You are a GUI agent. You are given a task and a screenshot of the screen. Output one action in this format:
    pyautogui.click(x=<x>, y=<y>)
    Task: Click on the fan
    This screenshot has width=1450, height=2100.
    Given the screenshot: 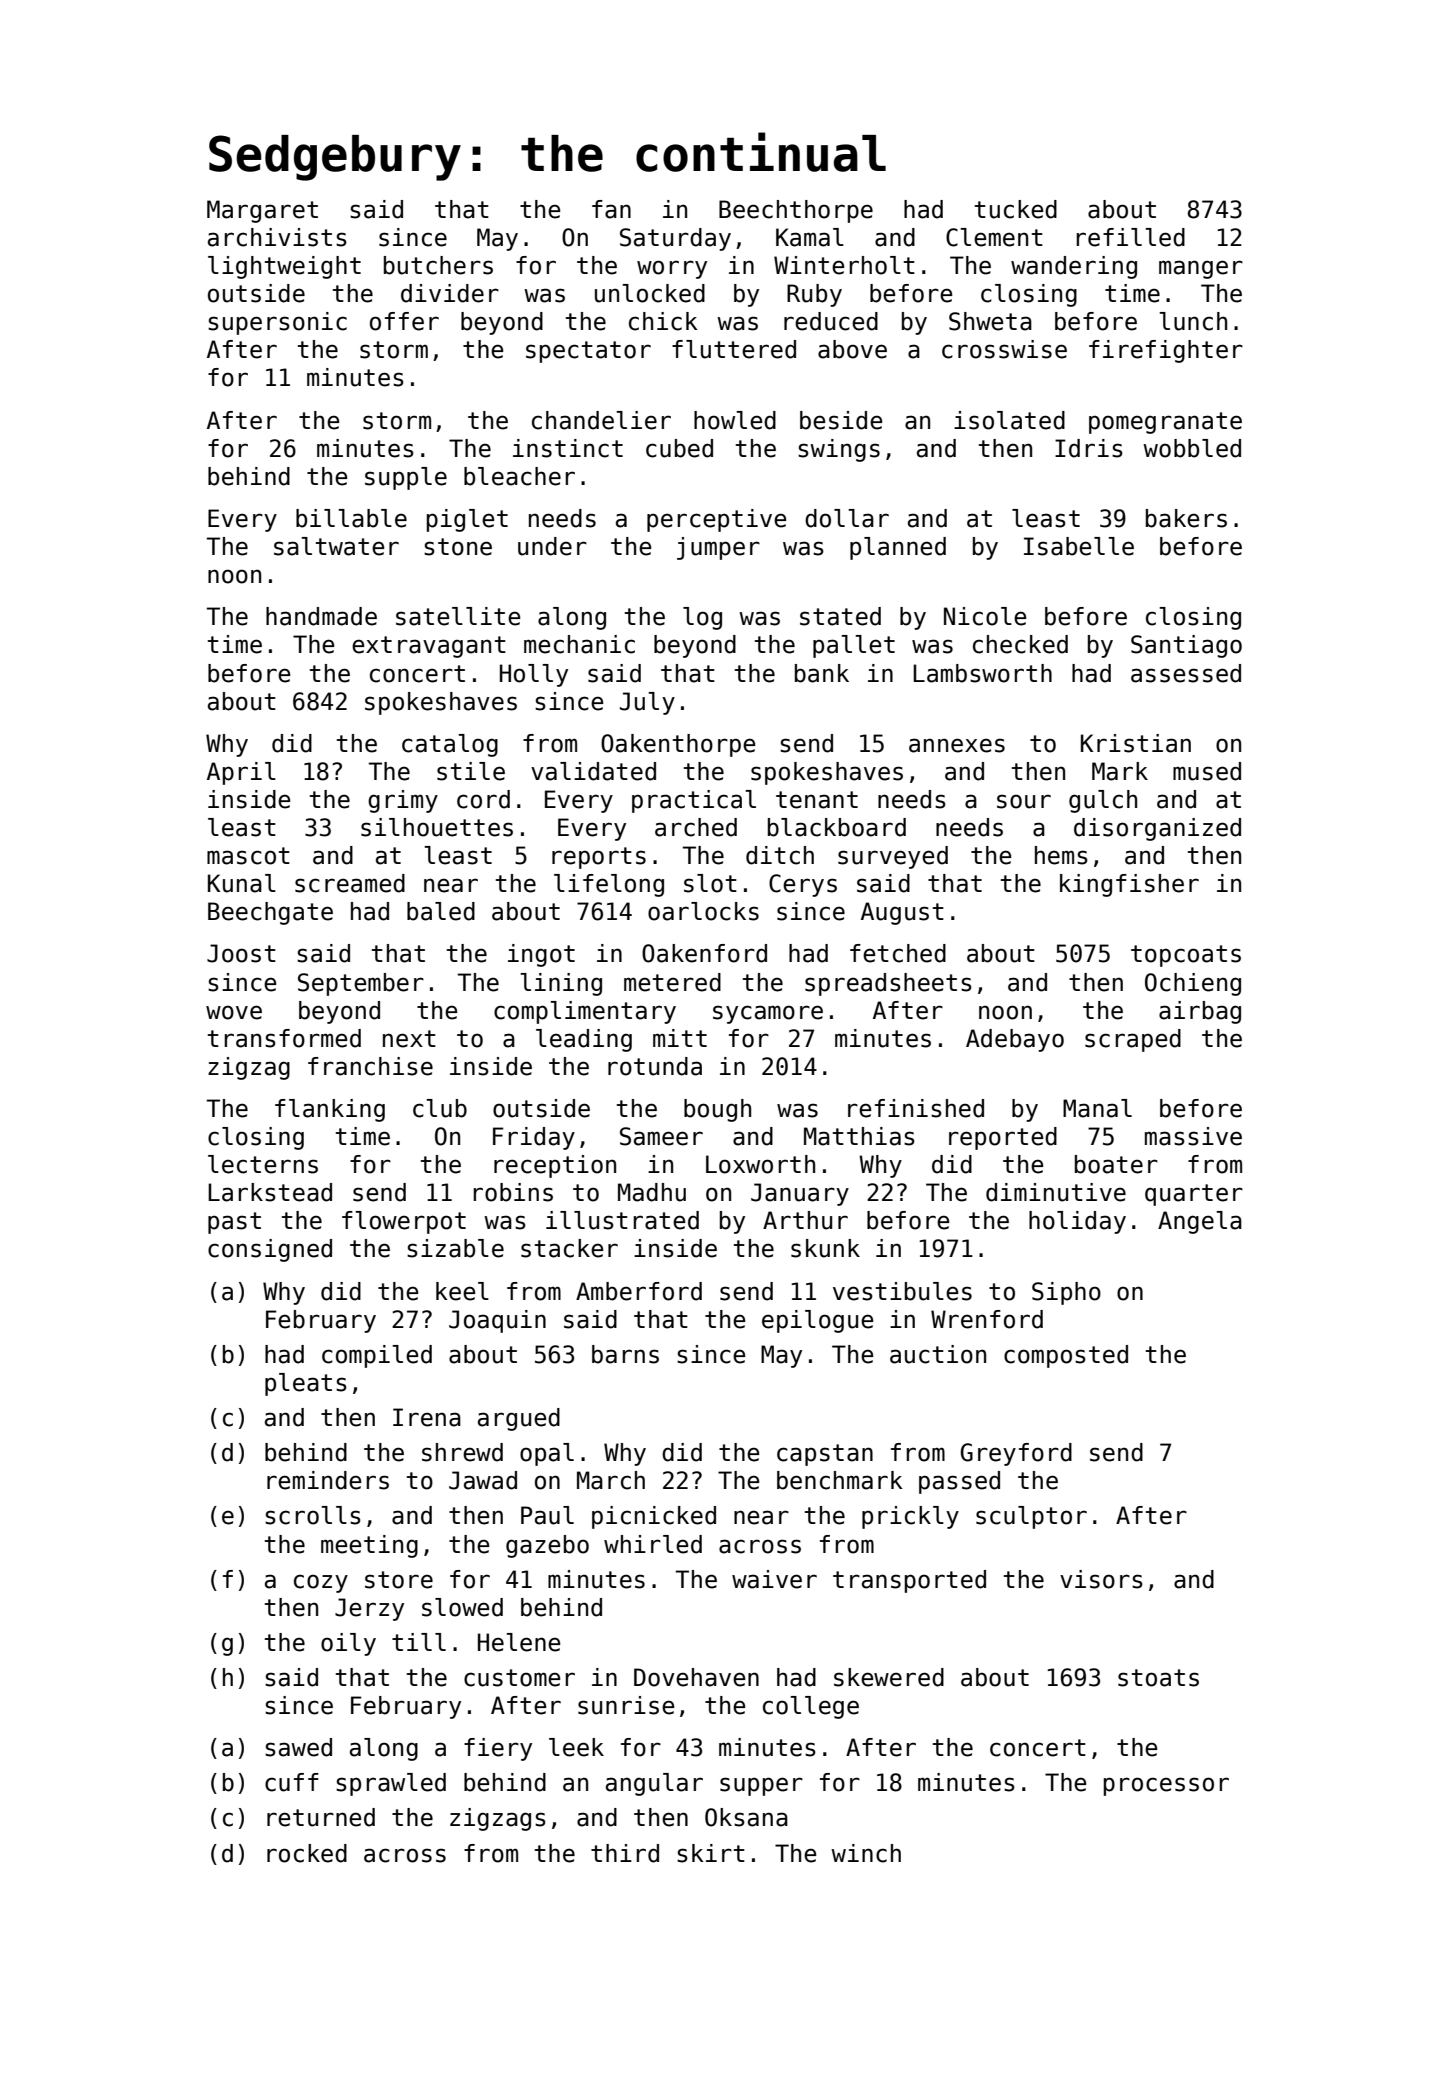 What is the action you would take?
    pyautogui.click(x=611, y=209)
